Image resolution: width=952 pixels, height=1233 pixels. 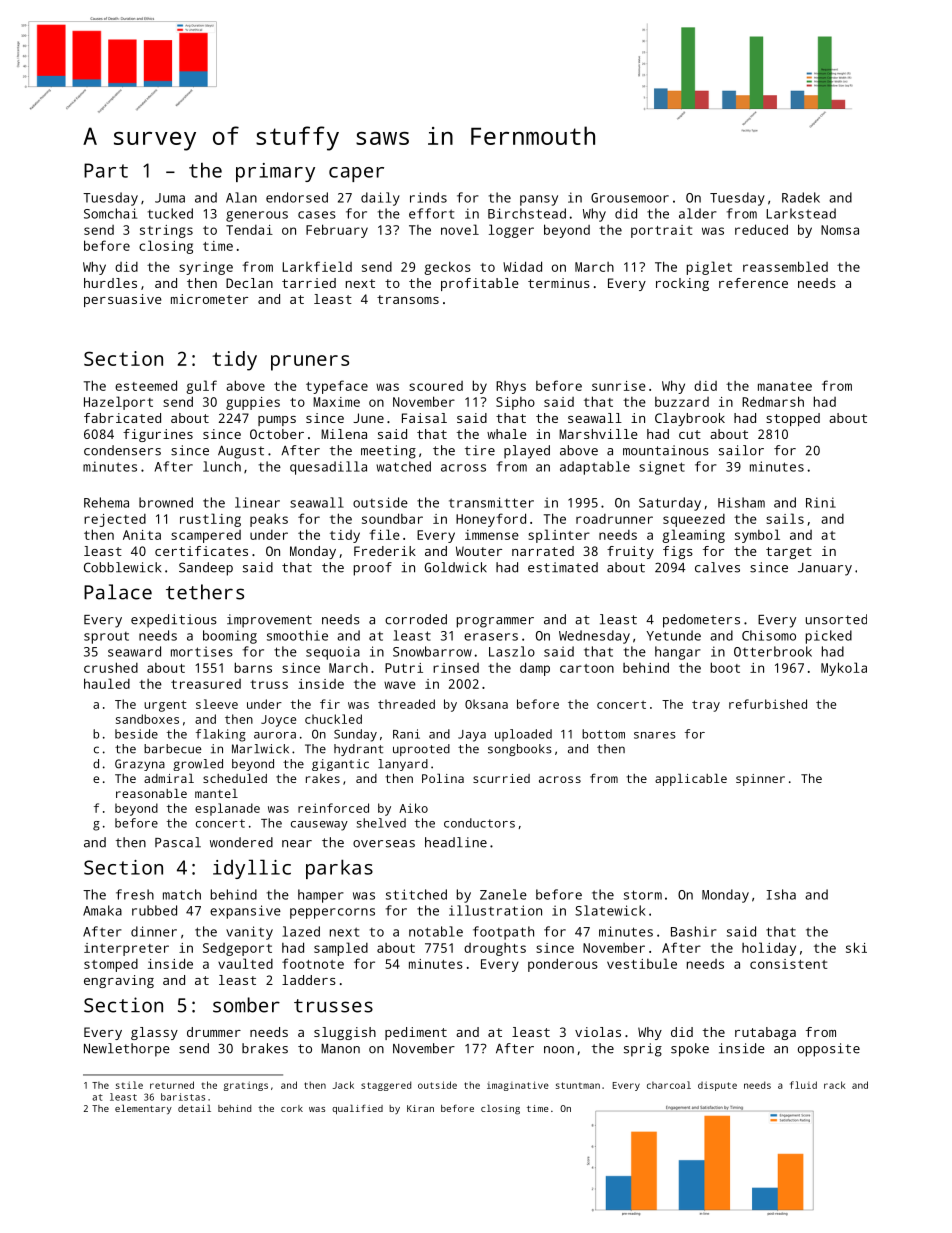 I want to click on rustling, so click(x=210, y=520).
